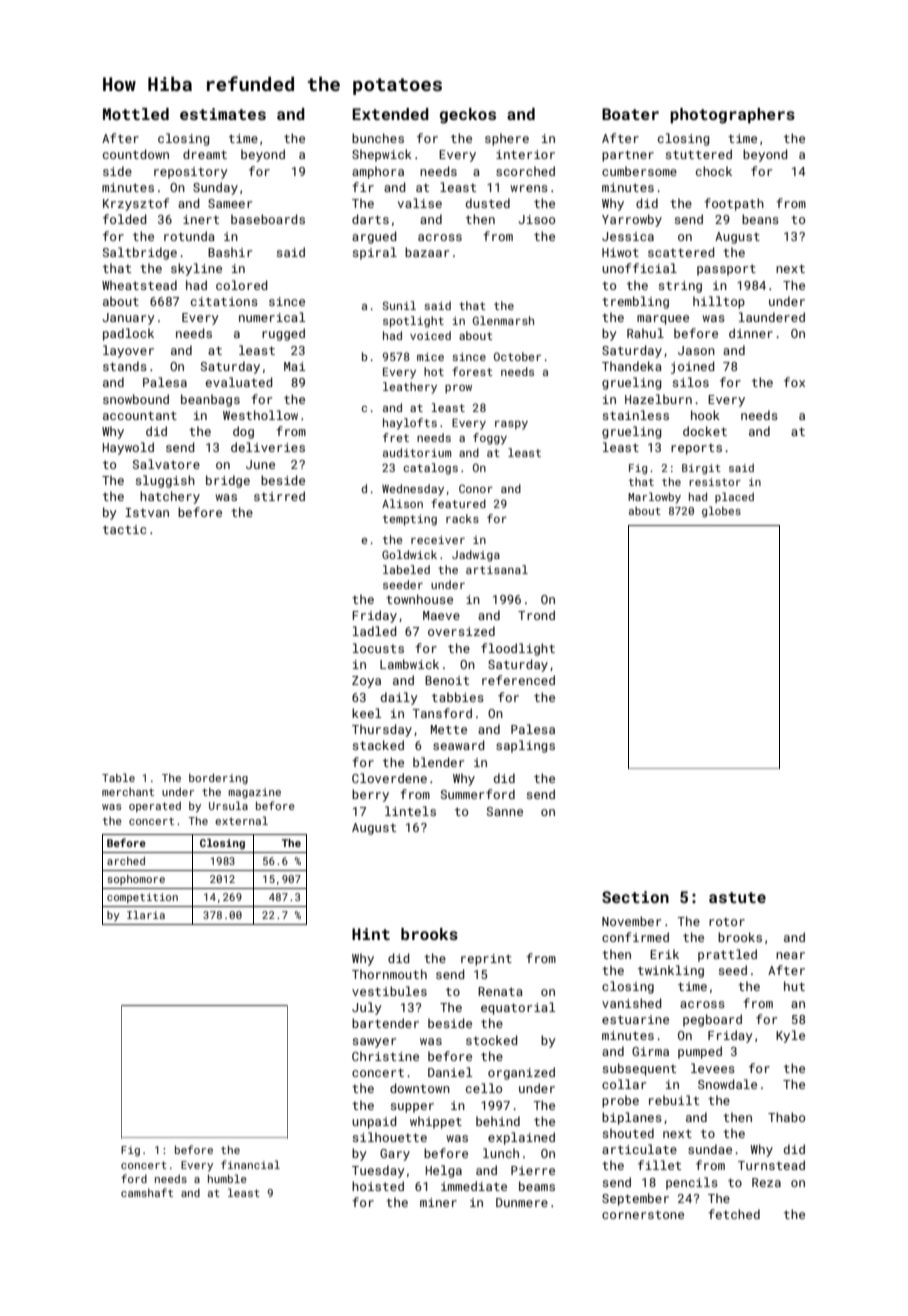 The height and width of the screenshot is (1316, 908). Describe the element at coordinates (371, 934) in the screenshot. I see `Hint` at that location.
